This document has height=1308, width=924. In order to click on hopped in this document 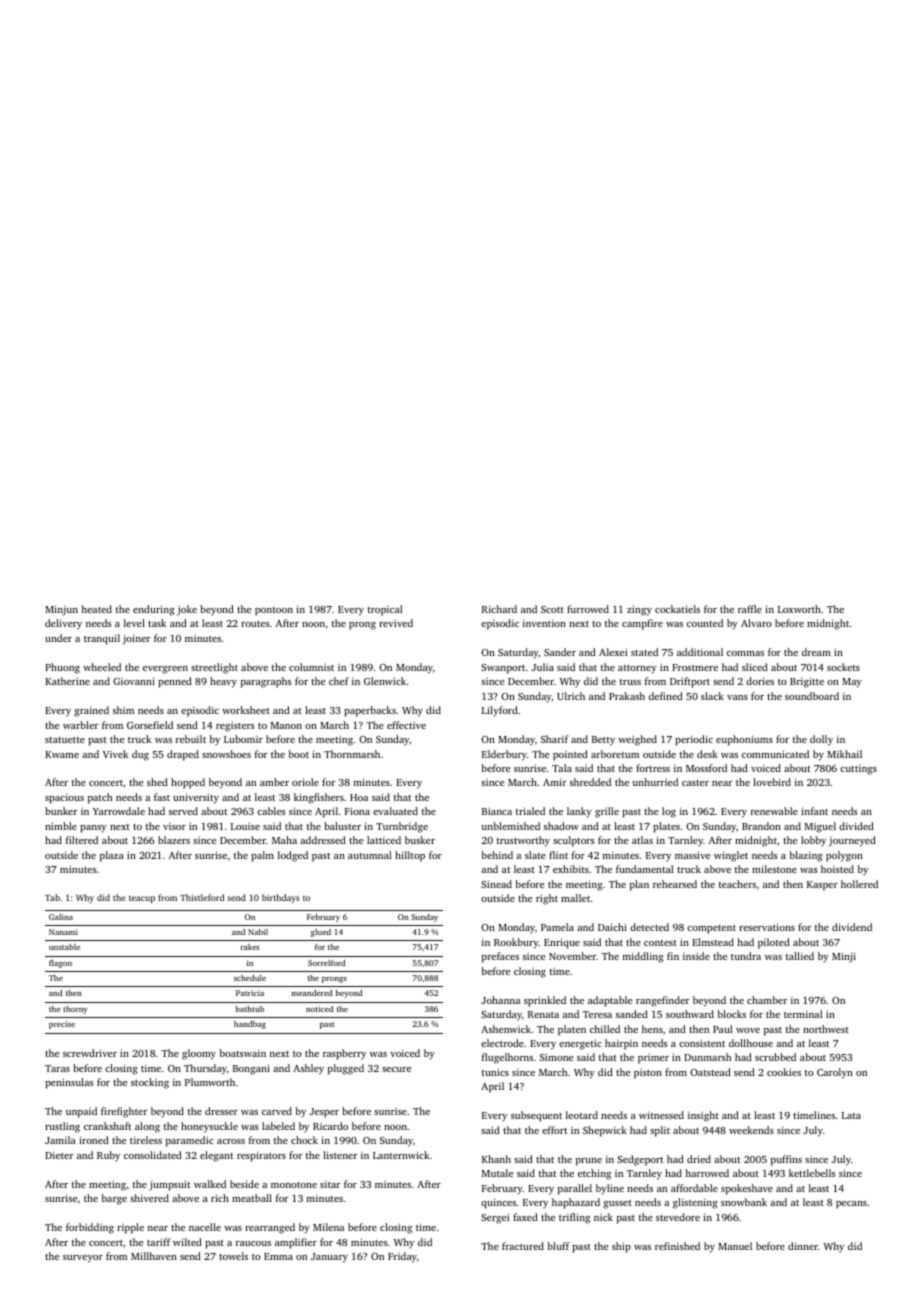, I will do `click(188, 783)`.
